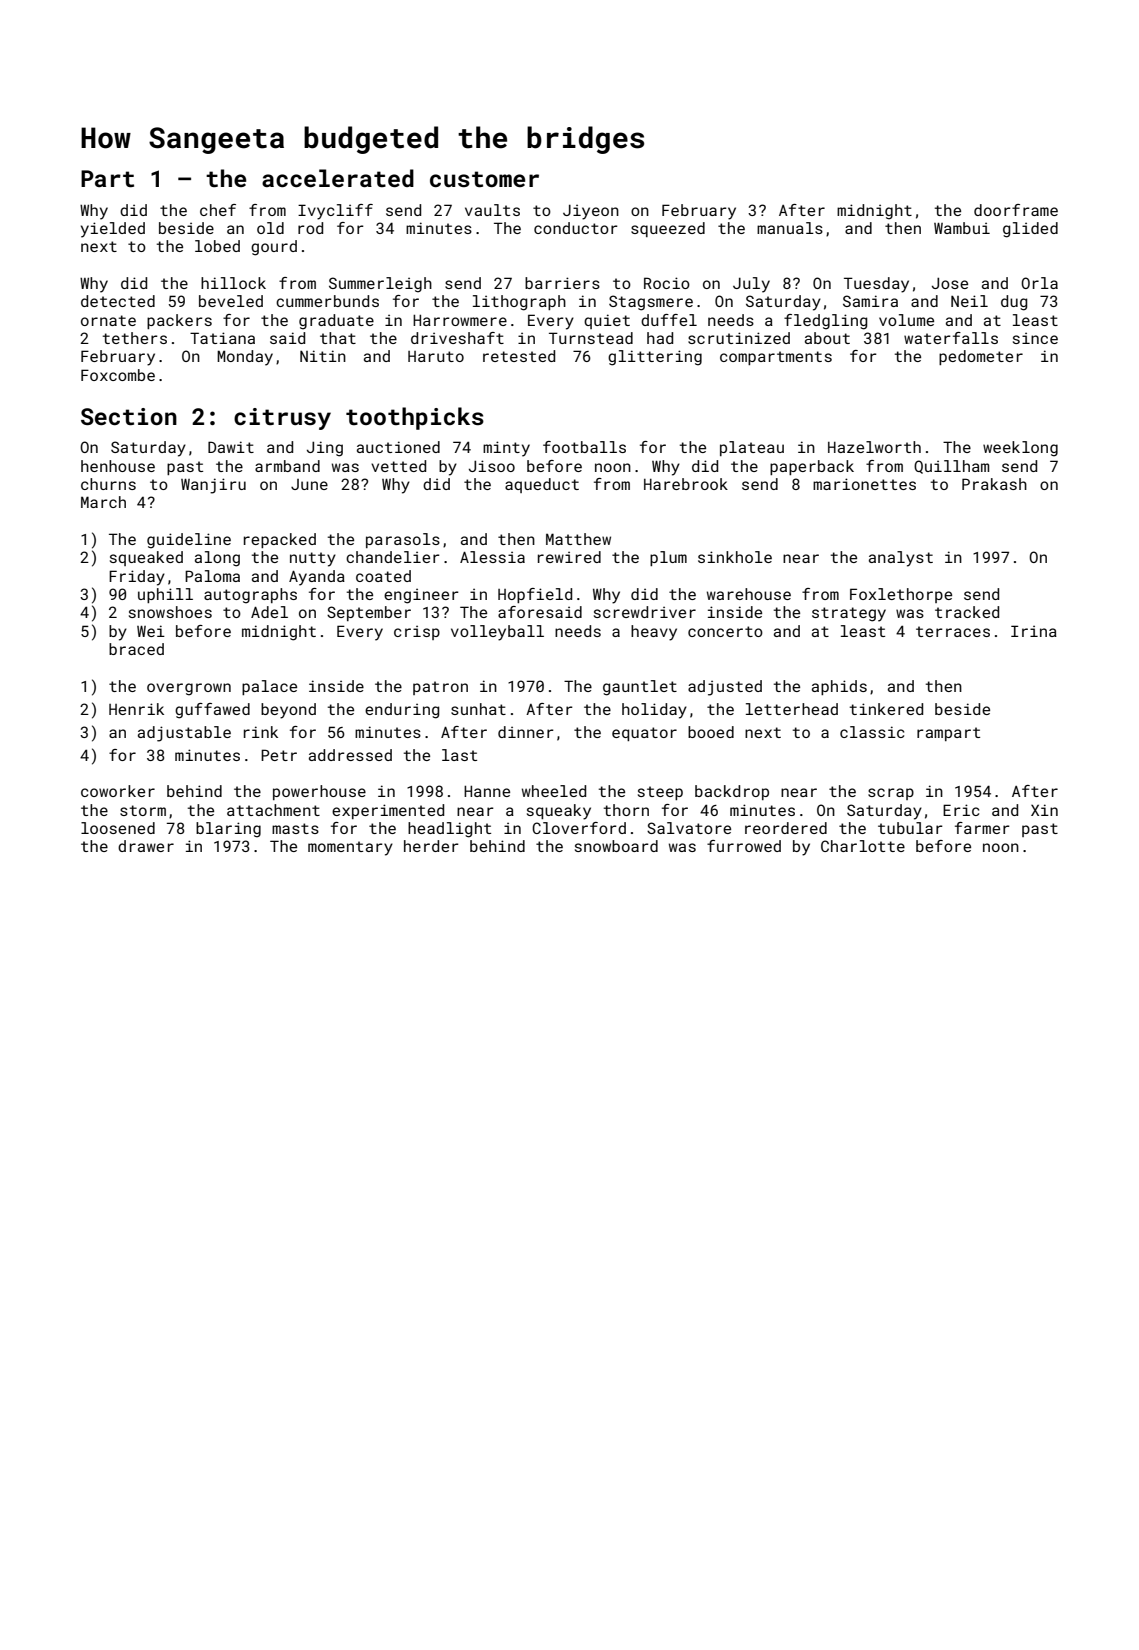  What do you see at coordinates (338, 178) in the document?
I see `accelerated` at bounding box center [338, 178].
